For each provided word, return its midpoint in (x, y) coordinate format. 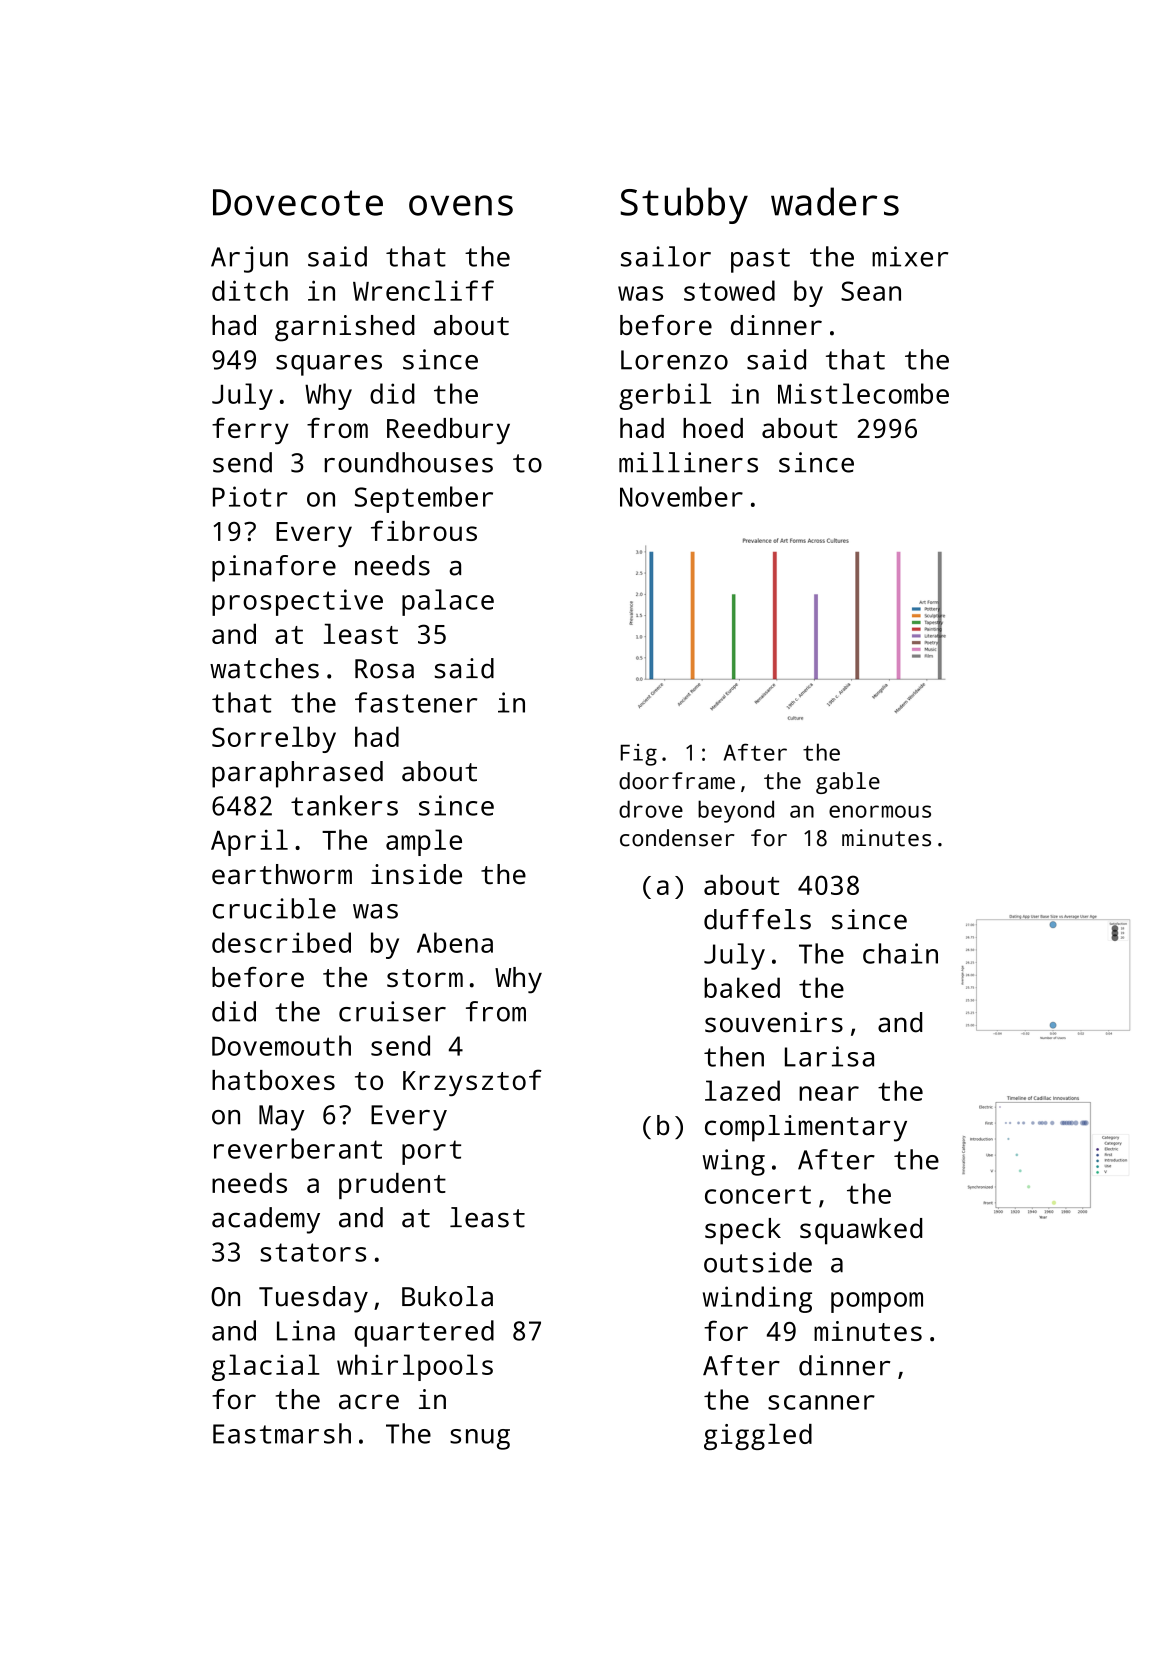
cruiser (392, 1011)
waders (835, 201)
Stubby (684, 205)
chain (900, 953)
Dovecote (298, 202)
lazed (742, 1090)
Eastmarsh (282, 1433)
